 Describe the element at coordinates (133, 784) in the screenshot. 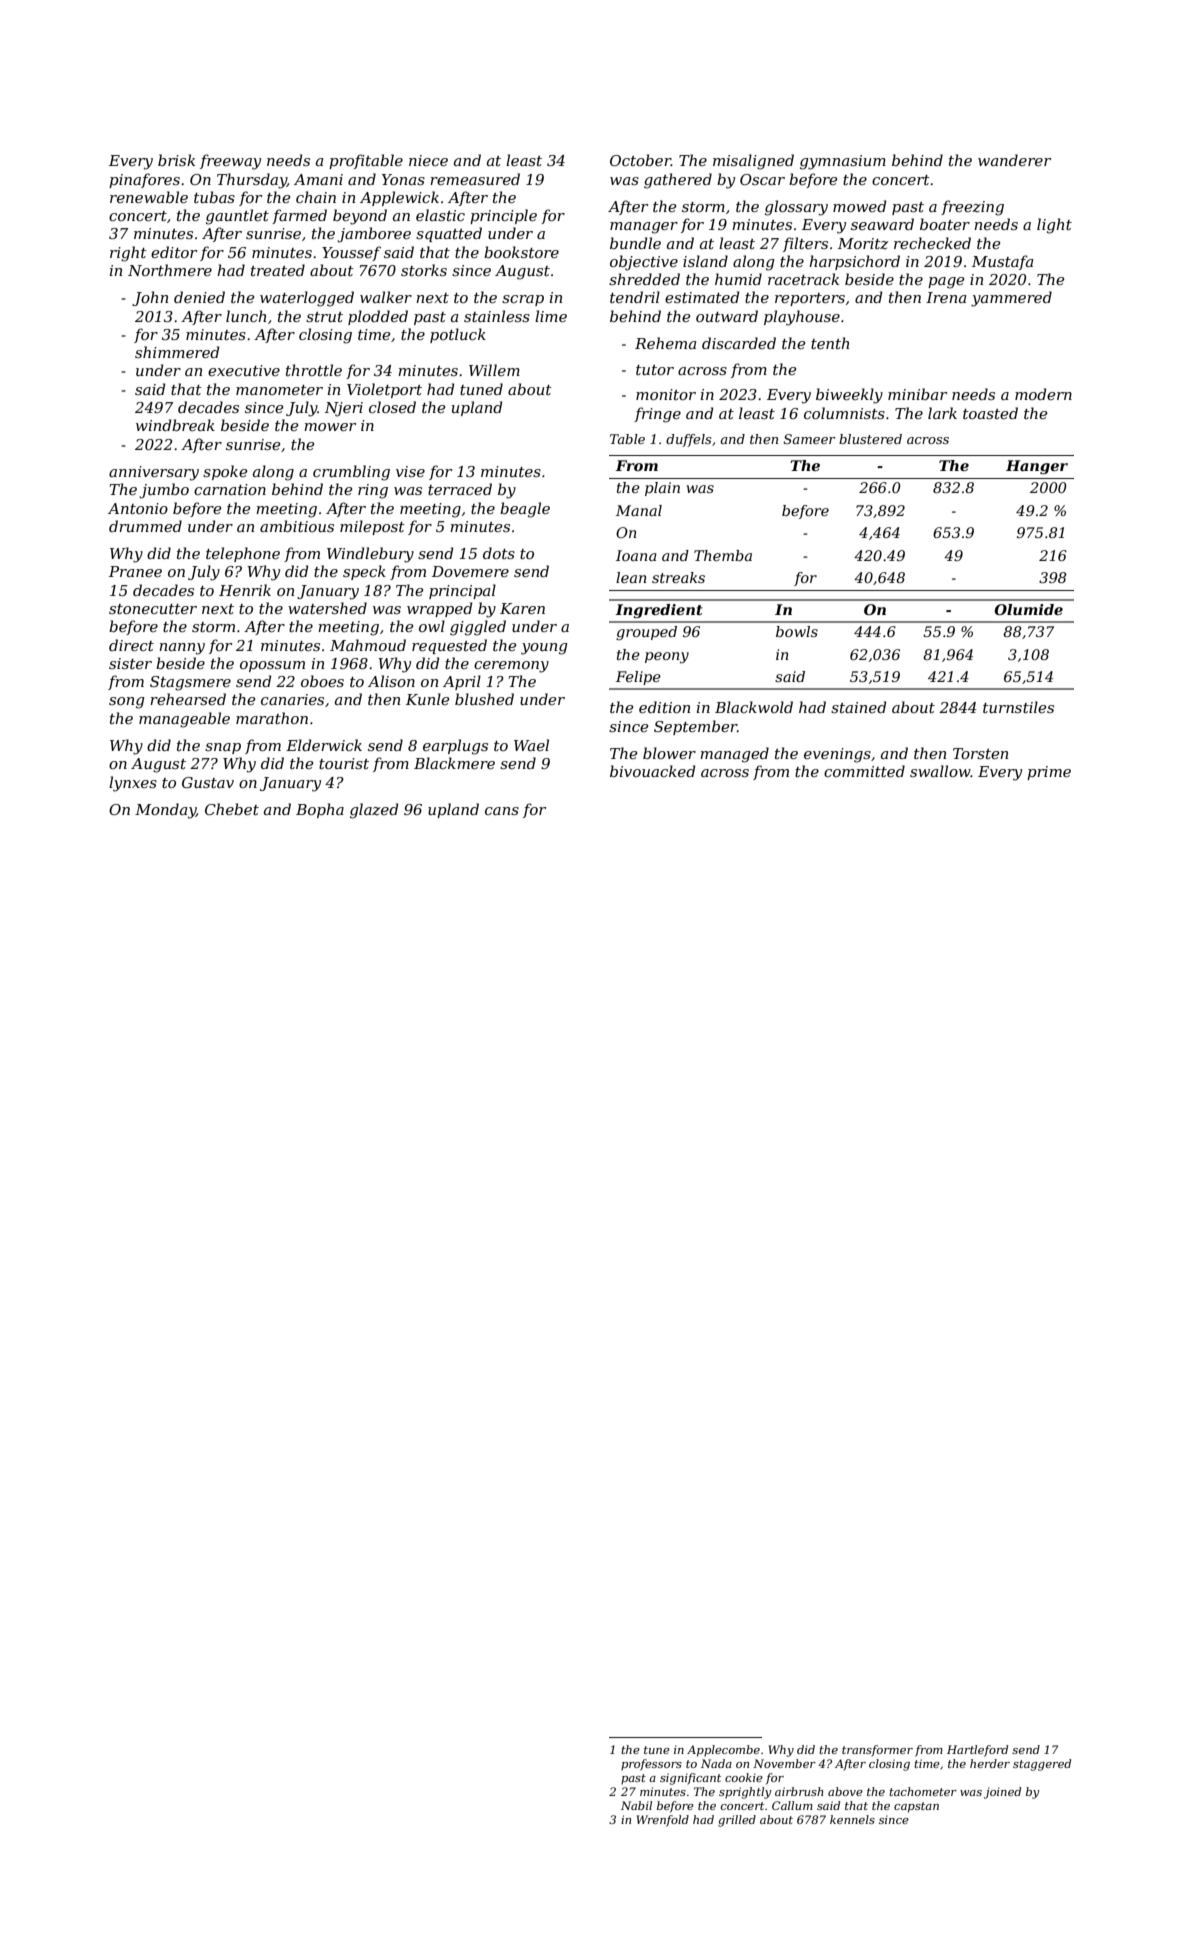

I see `lynxes` at that location.
